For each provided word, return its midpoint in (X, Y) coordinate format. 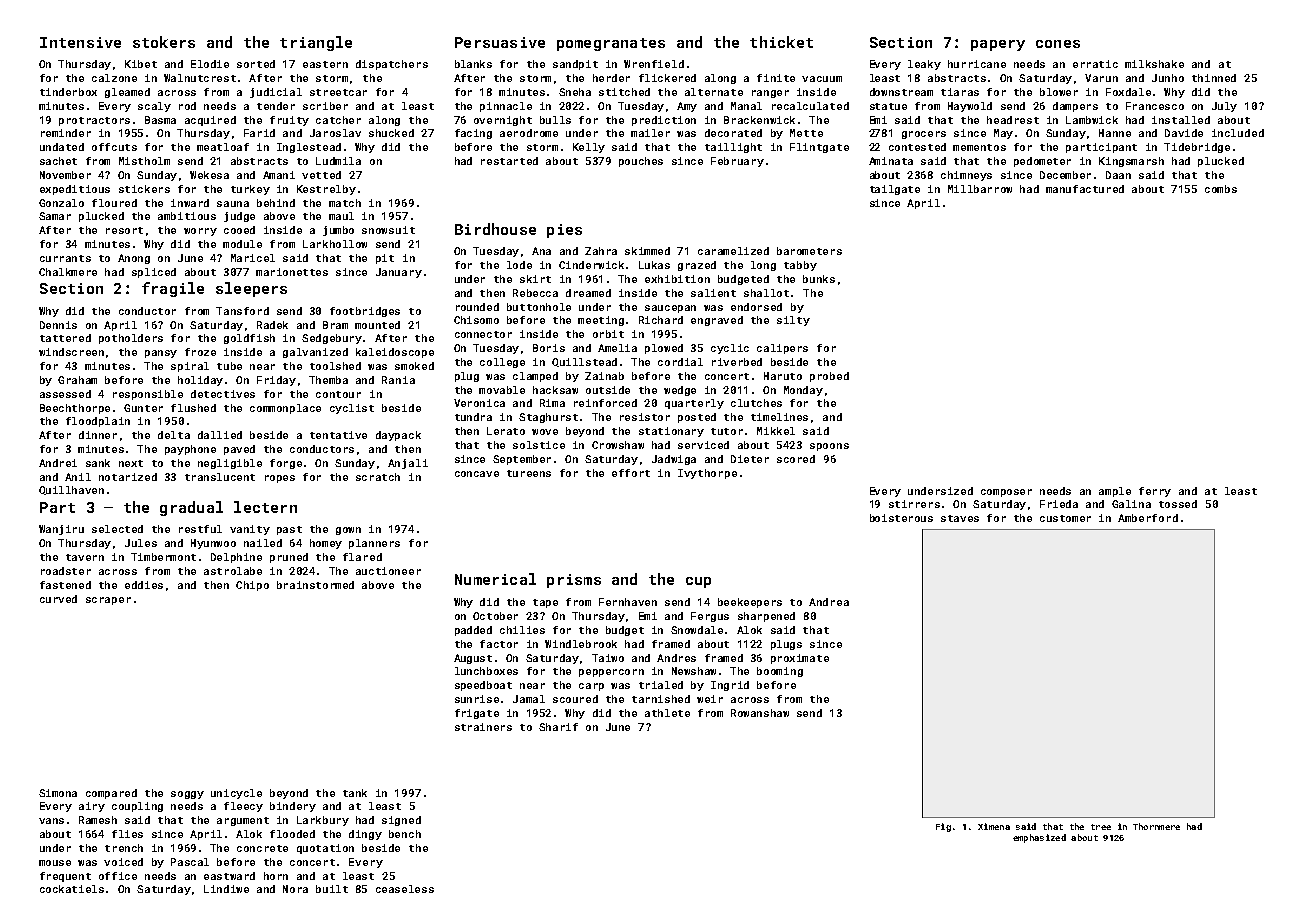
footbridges (365, 312)
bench (405, 834)
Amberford (1148, 518)
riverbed (737, 362)
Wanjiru (61, 530)
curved (58, 599)
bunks (819, 279)
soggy (187, 795)
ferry (1155, 492)
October (495, 616)
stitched (624, 92)
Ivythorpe (707, 474)
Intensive (80, 42)
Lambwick (1092, 120)
